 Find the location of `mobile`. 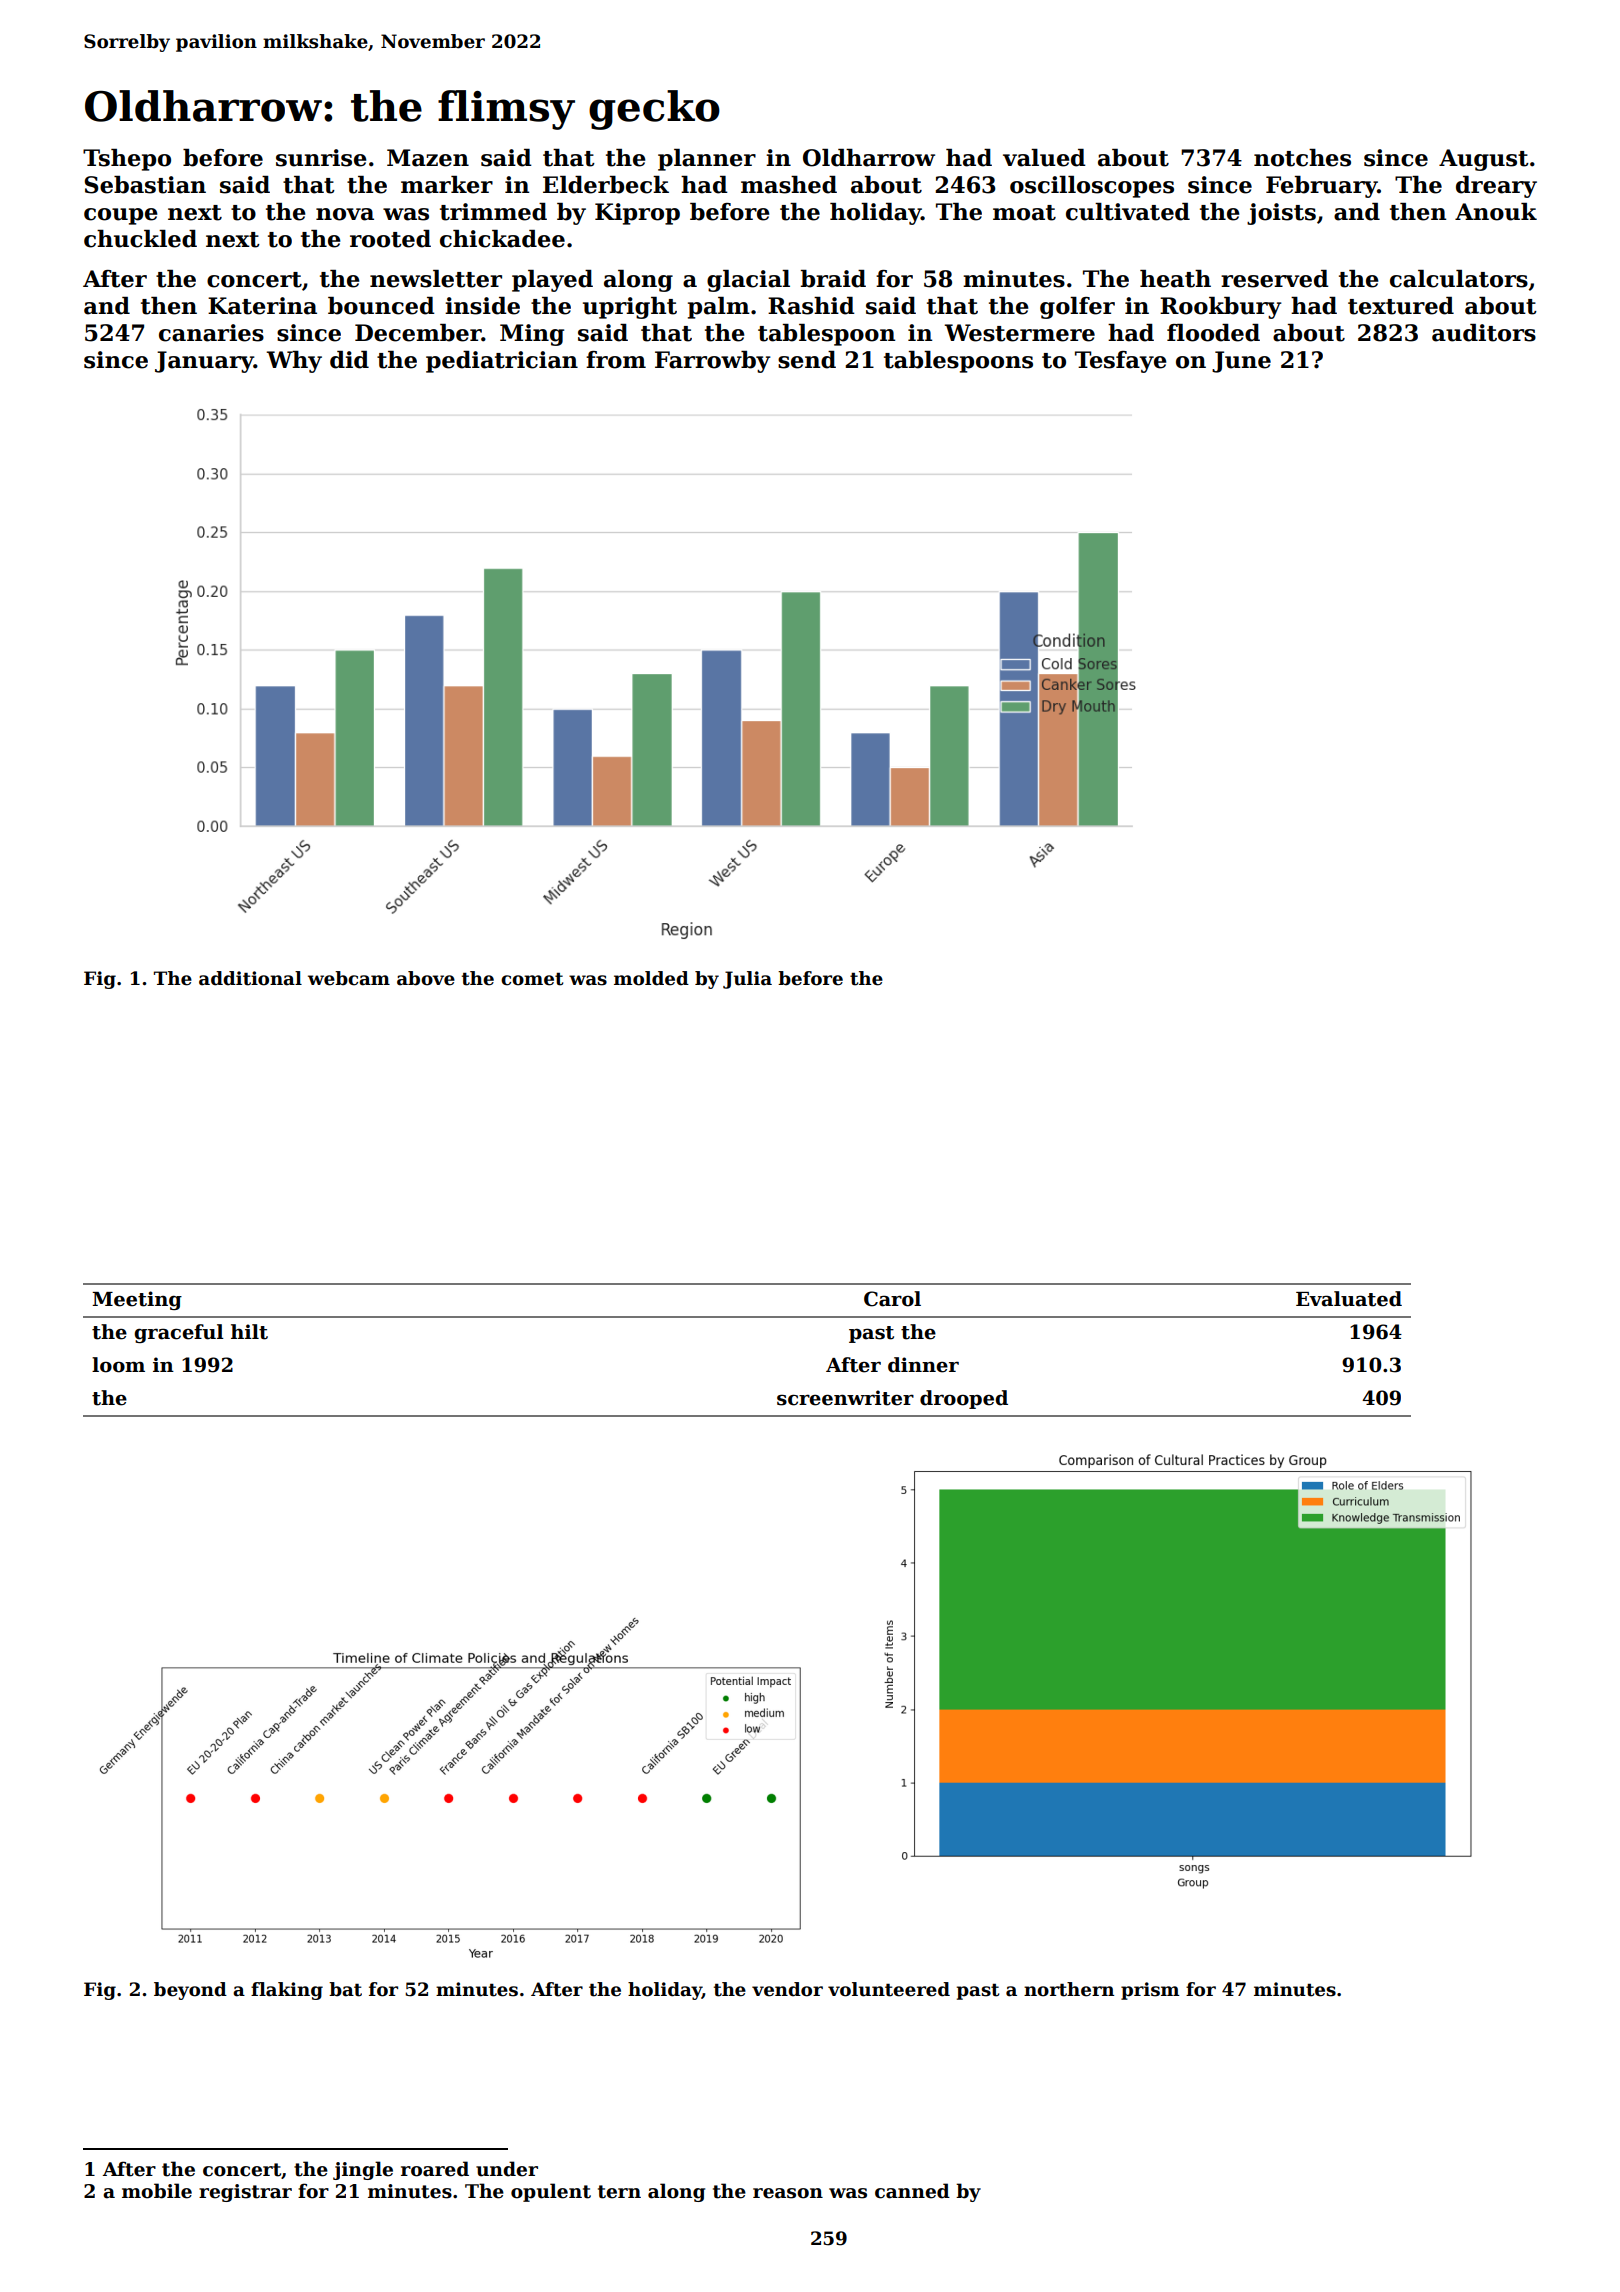

mobile is located at coordinates (157, 2191).
